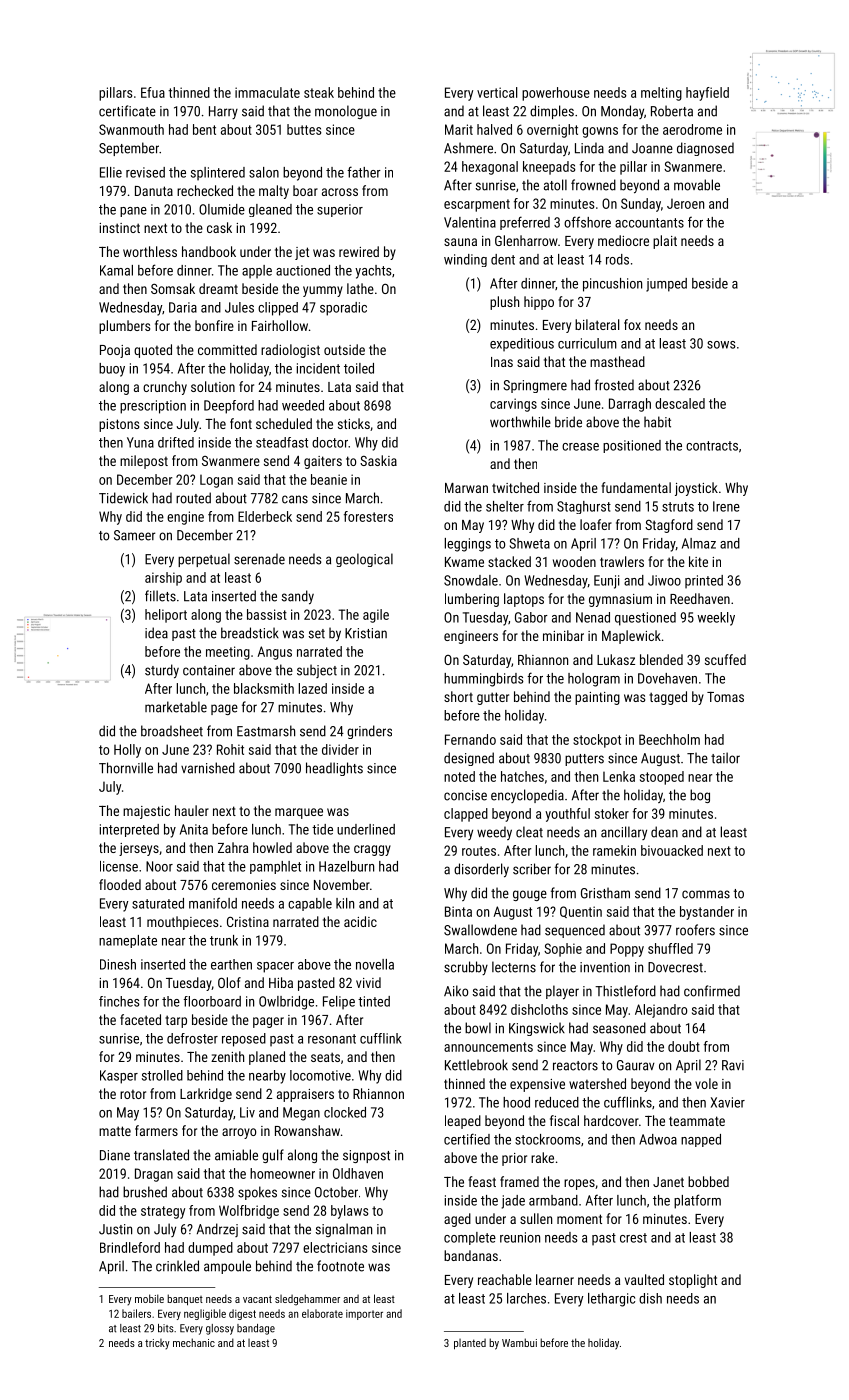 This image has height=1400, width=849. Describe the element at coordinates (360, 921) in the image. I see `acidic` at that location.
